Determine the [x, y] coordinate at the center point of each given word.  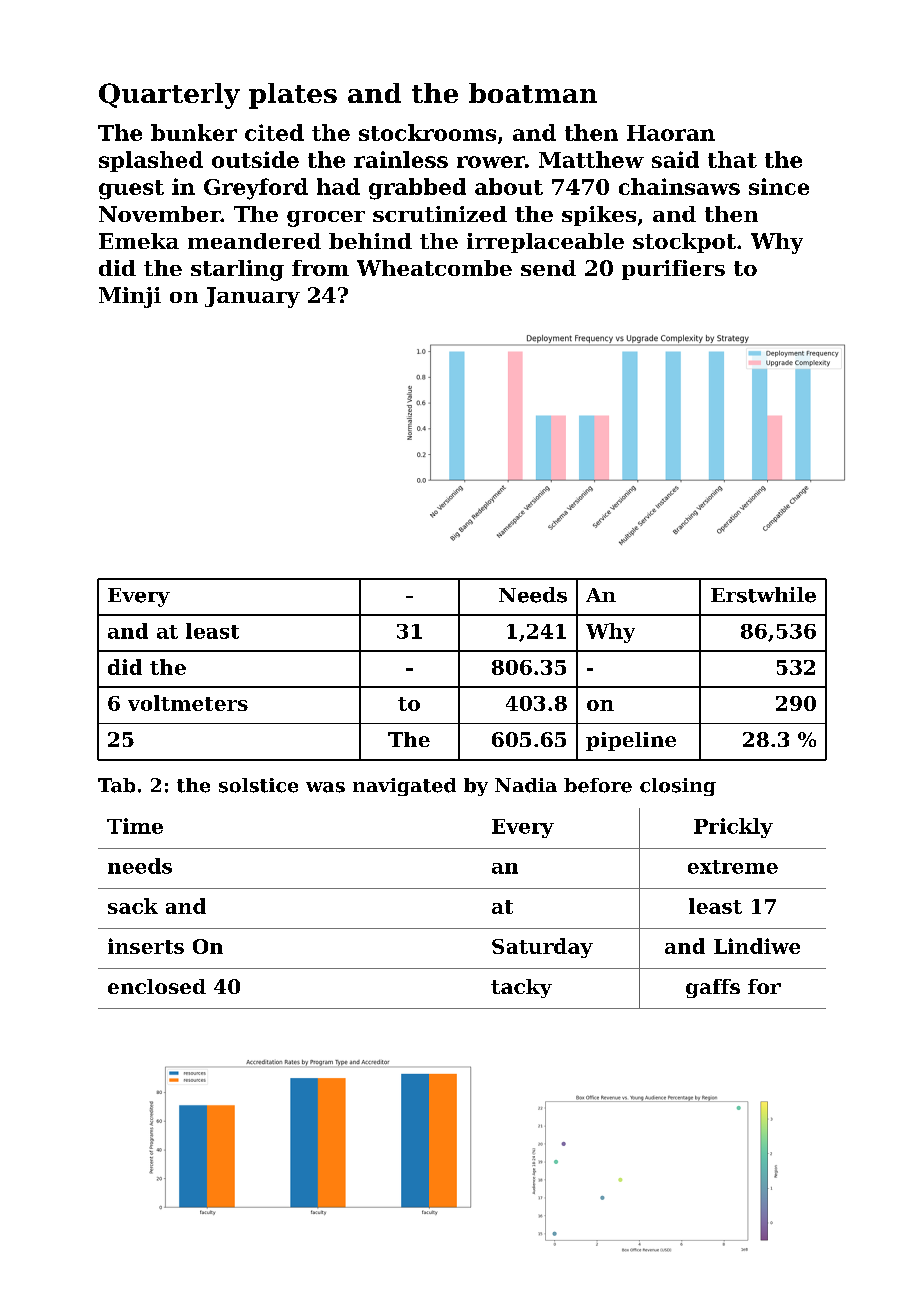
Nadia [526, 785]
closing [678, 787]
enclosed [157, 986]
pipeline [631, 741]
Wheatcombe [434, 268]
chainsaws [679, 186]
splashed [151, 161]
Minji [130, 297]
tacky [521, 988]
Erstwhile [763, 595]
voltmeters [188, 703]
